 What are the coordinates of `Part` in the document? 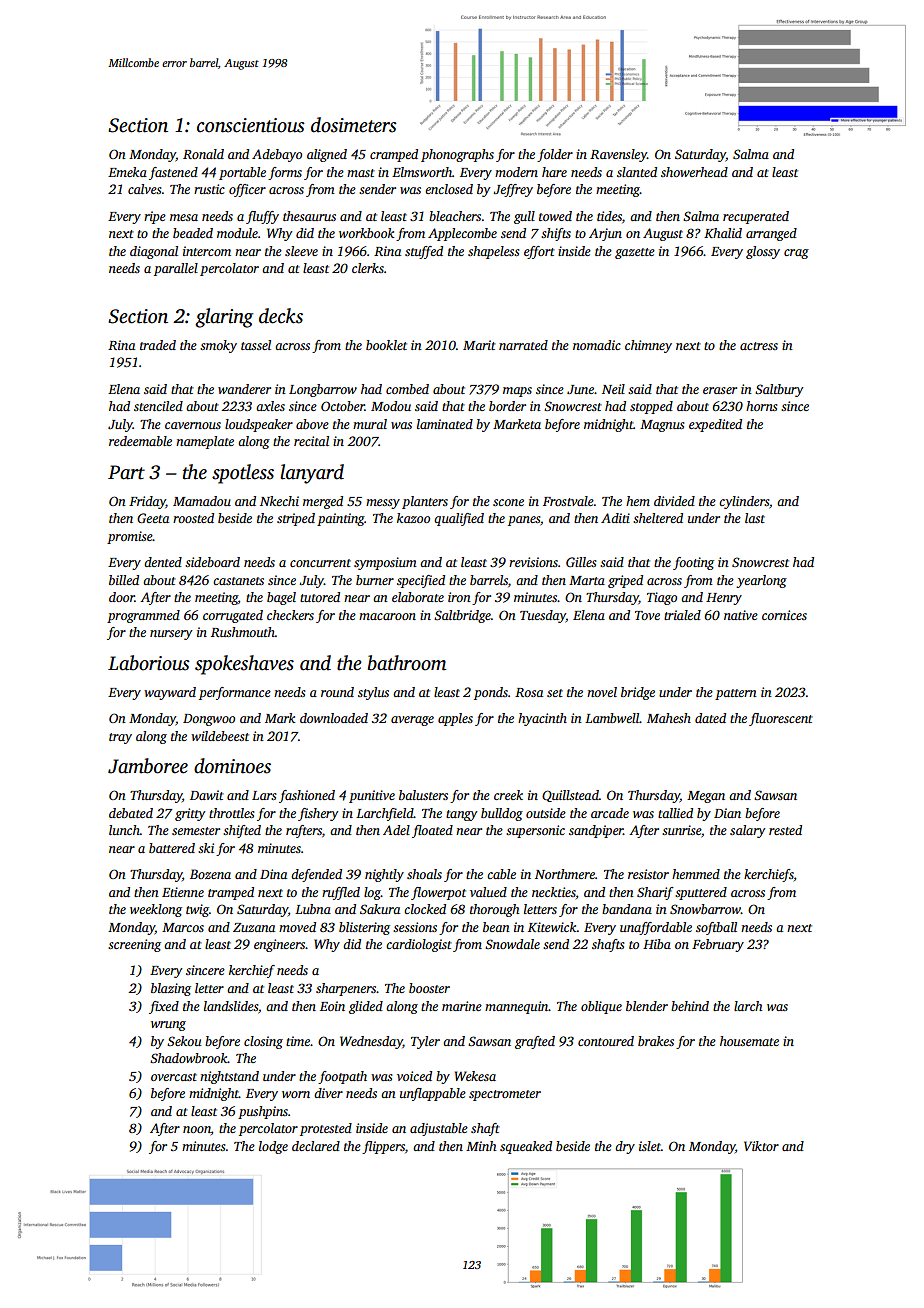 It's located at (126, 472).
